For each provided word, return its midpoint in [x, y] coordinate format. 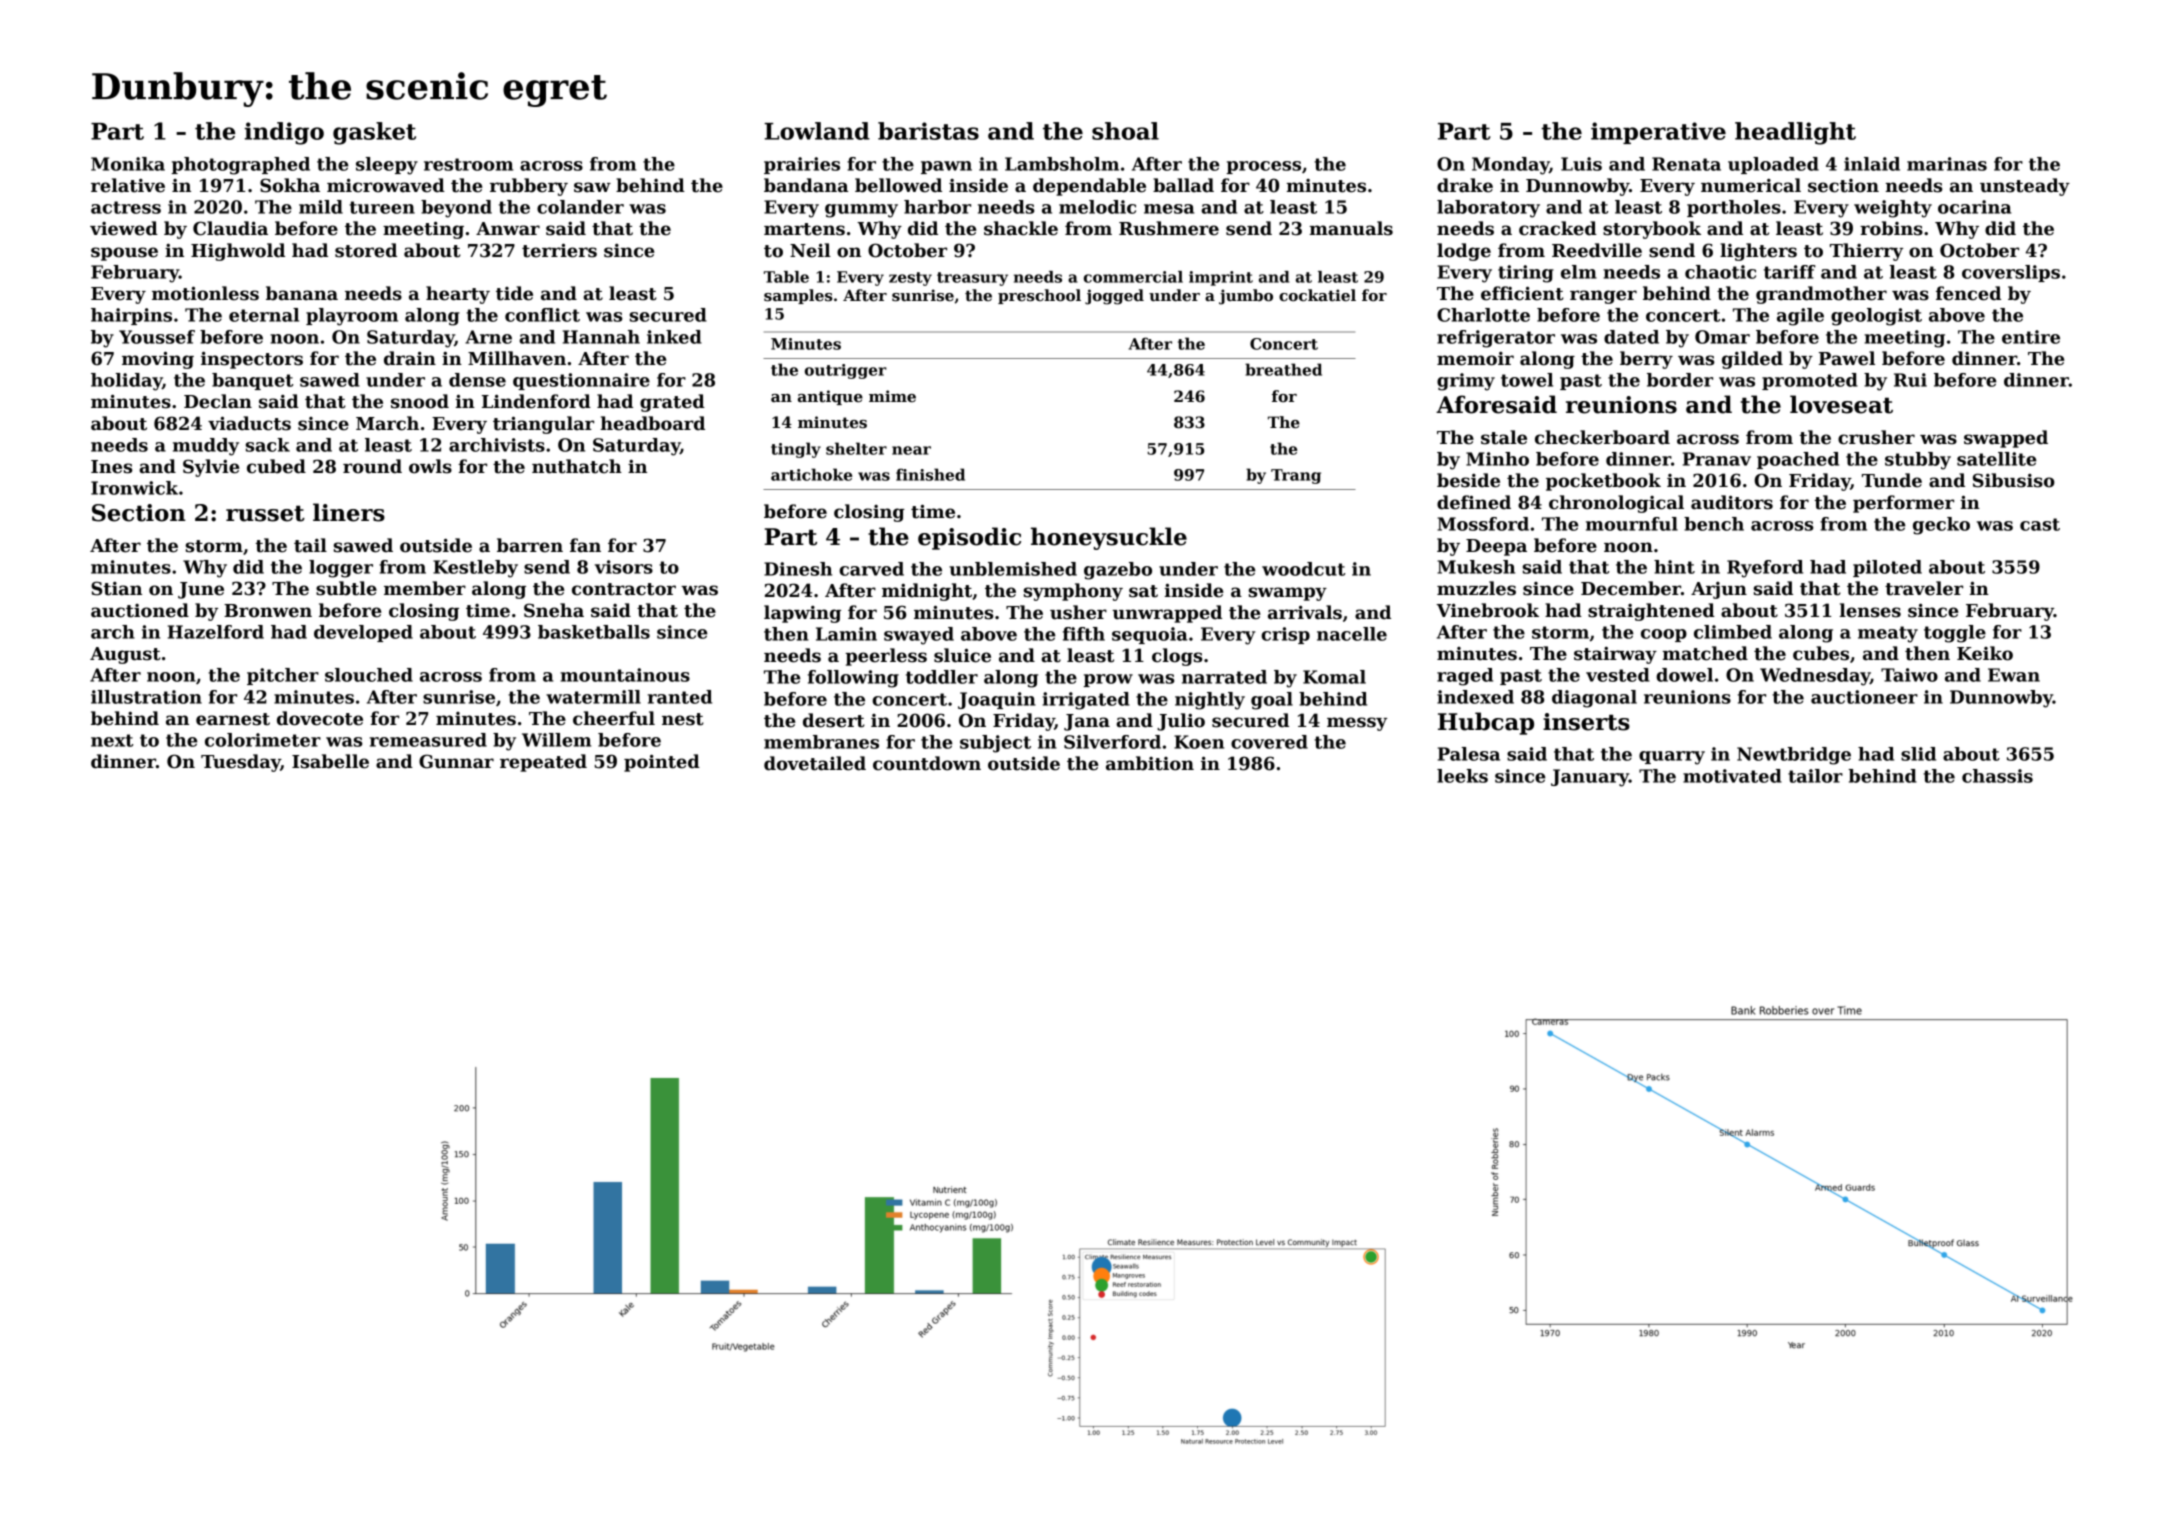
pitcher [283, 676]
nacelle [1352, 634]
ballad [1183, 185]
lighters [1758, 252]
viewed [124, 228]
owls [430, 466]
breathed [1283, 369]
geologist [1876, 317]
